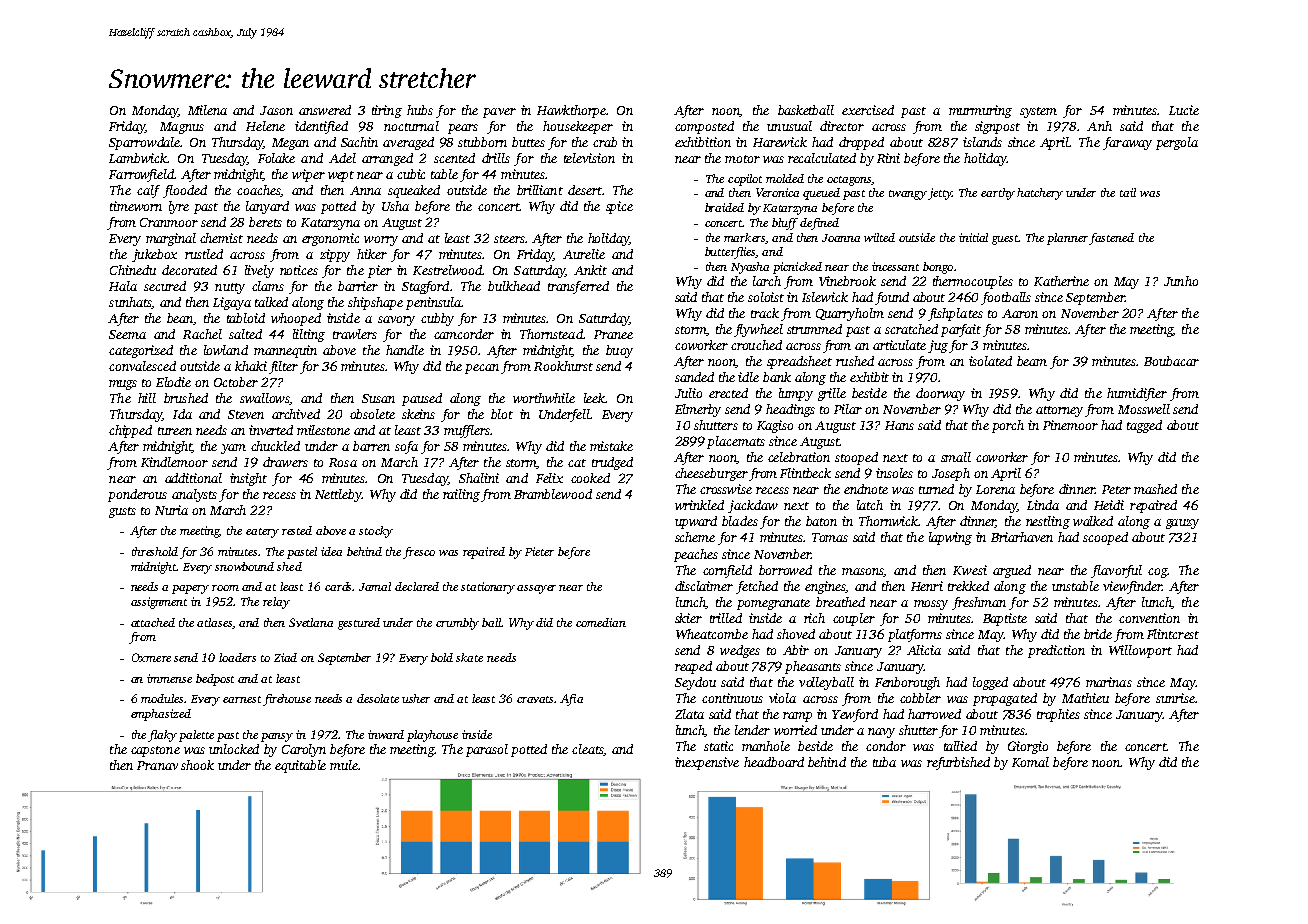 Image resolution: width=1308 pixels, height=924 pixels. What do you see at coordinates (707, 763) in the screenshot?
I see `inexpensive` at bounding box center [707, 763].
